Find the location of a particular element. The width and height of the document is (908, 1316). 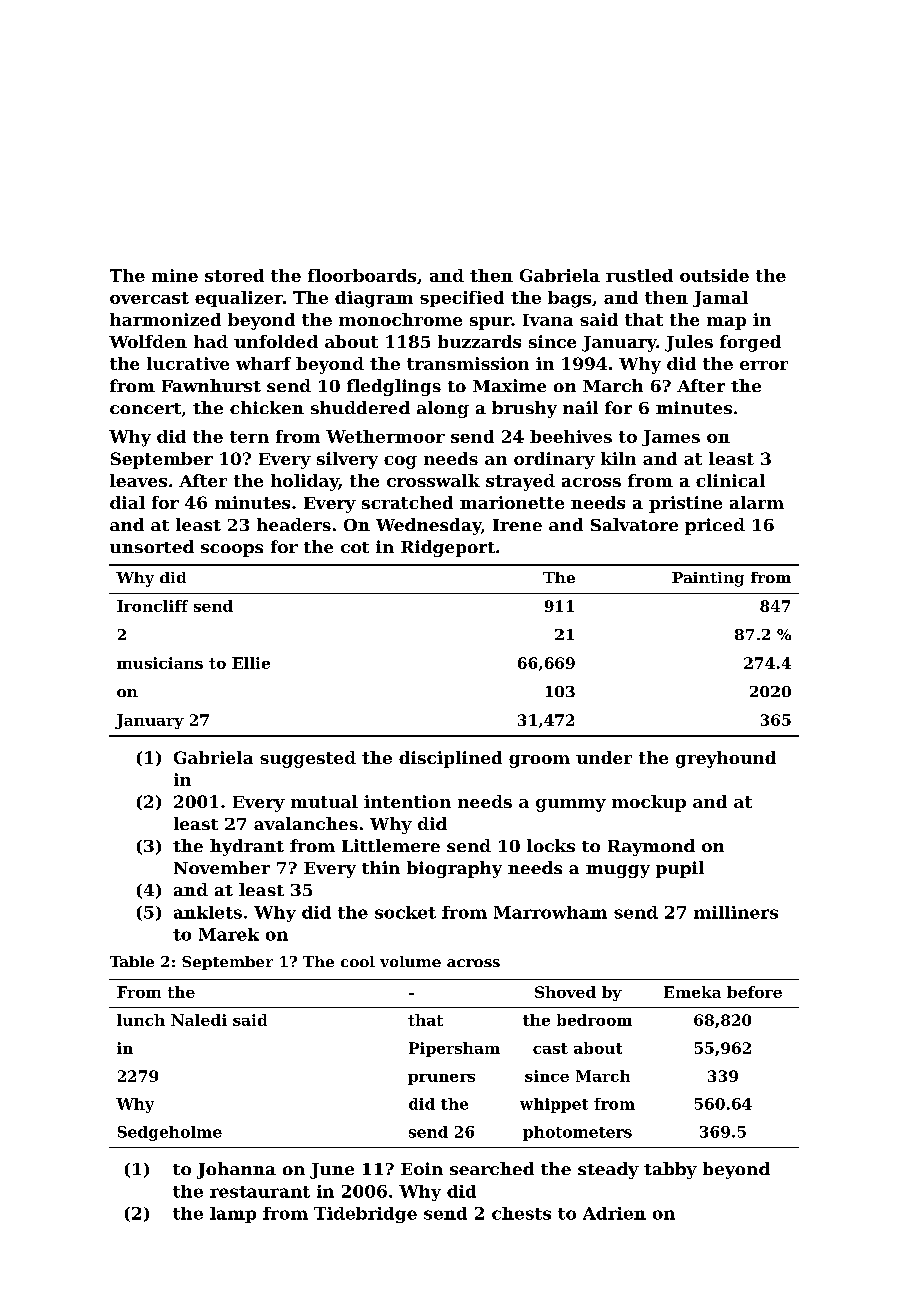

alarm is located at coordinates (757, 502).
